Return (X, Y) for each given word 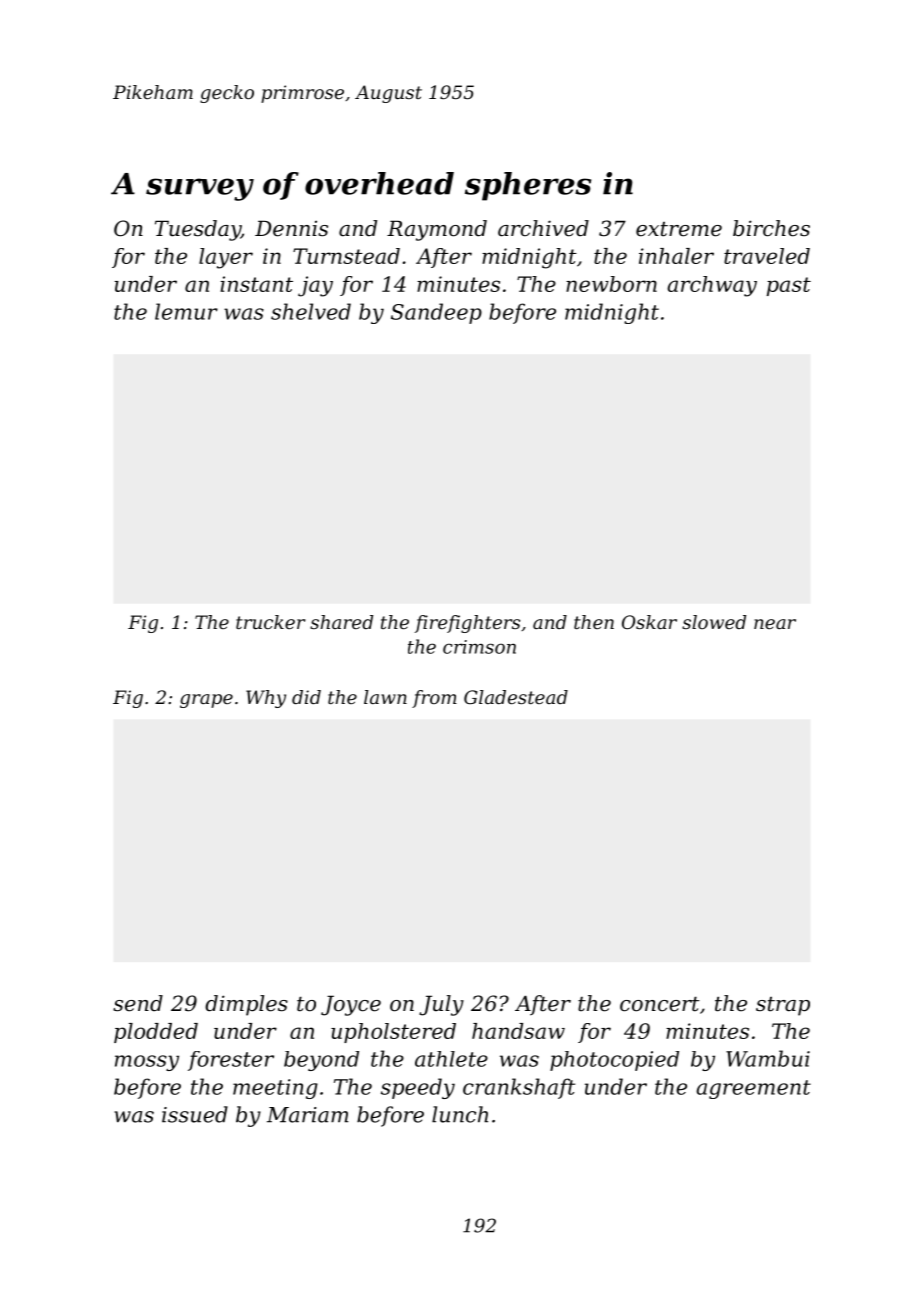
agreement (753, 1089)
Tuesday (198, 230)
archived (543, 228)
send (138, 1003)
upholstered (393, 1033)
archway (712, 286)
